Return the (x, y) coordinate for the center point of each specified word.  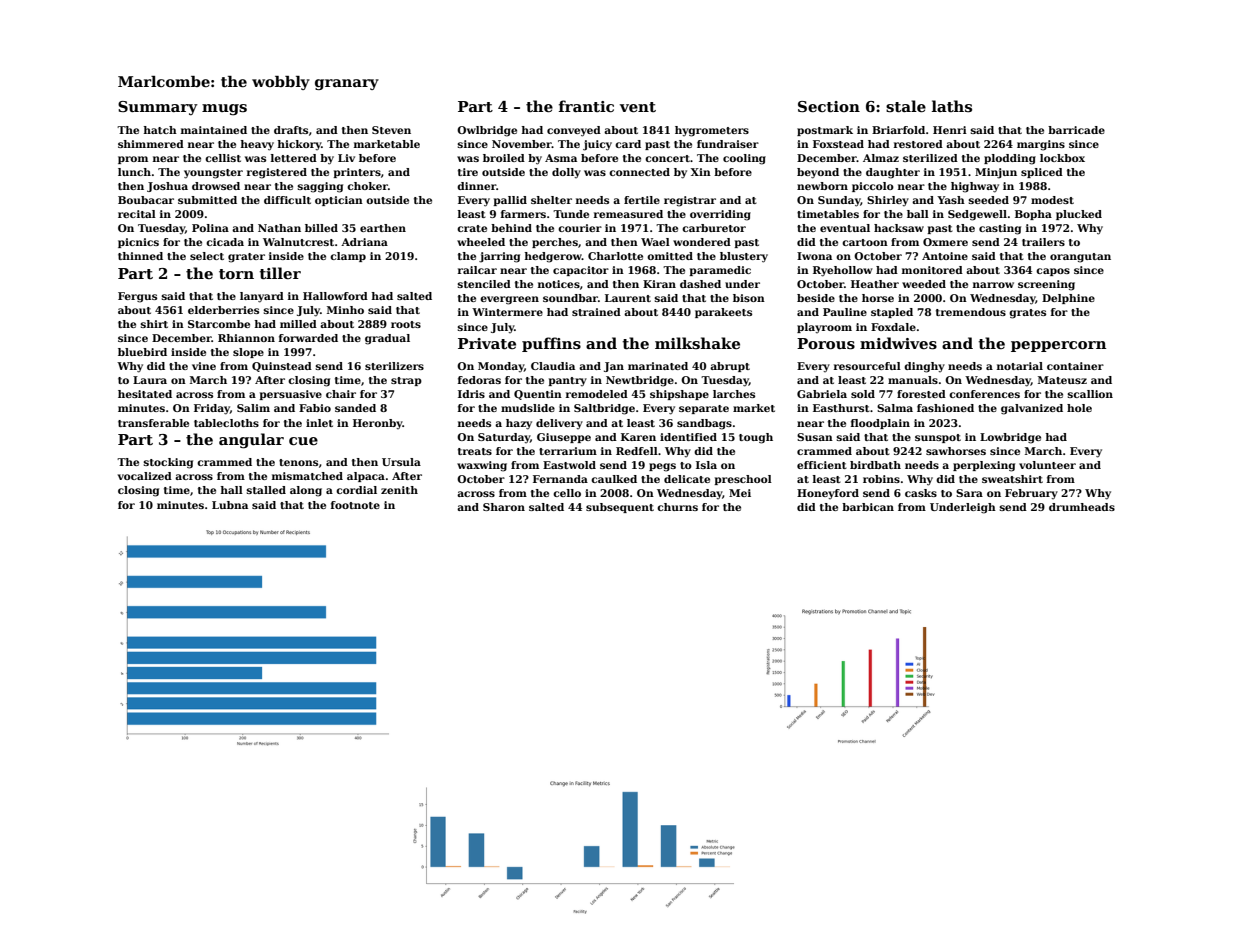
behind (511, 228)
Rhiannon (246, 338)
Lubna (230, 505)
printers (357, 173)
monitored (932, 270)
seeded (989, 200)
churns (677, 507)
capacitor (581, 271)
